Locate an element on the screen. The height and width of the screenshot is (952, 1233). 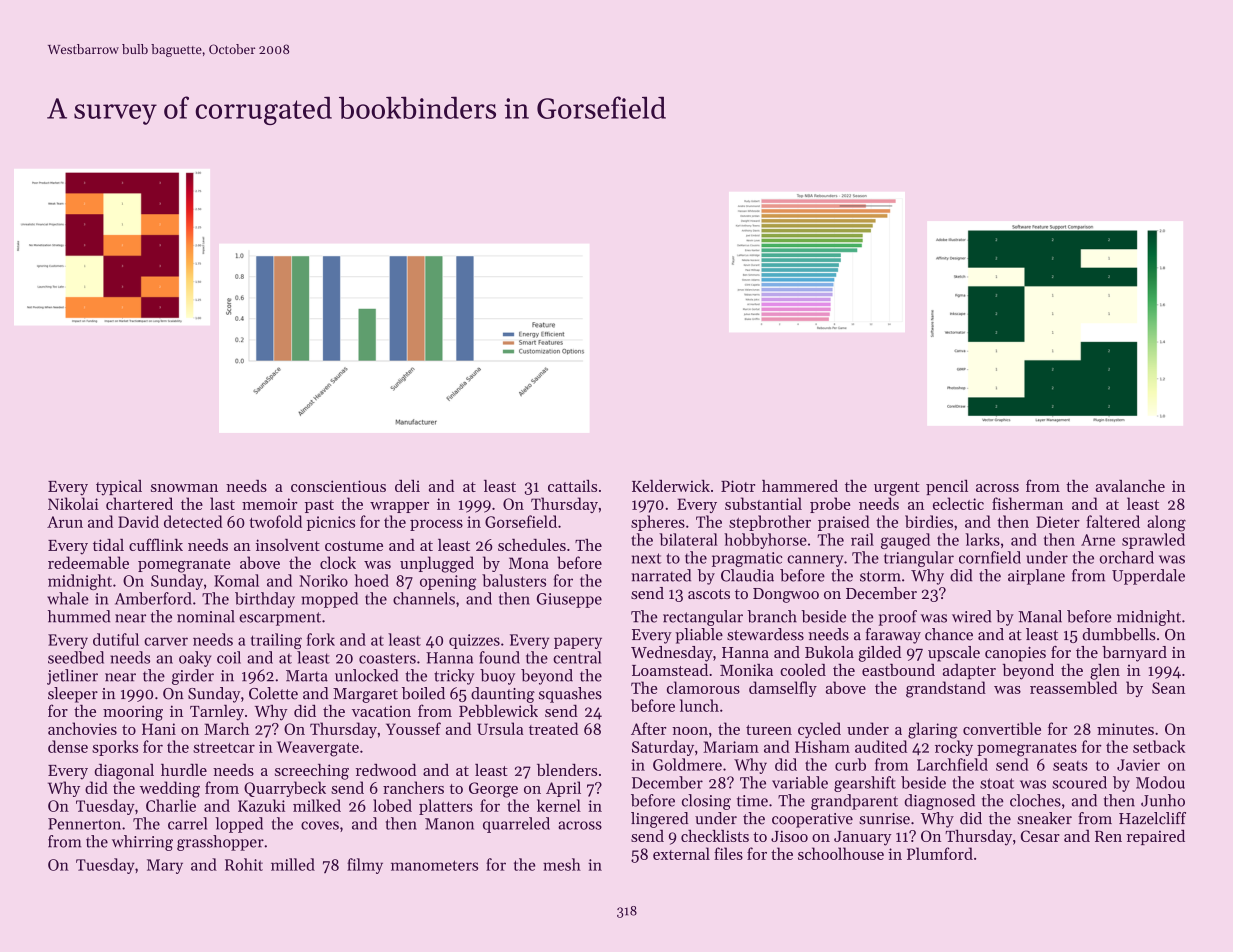
diagonal is located at coordinates (124, 772).
